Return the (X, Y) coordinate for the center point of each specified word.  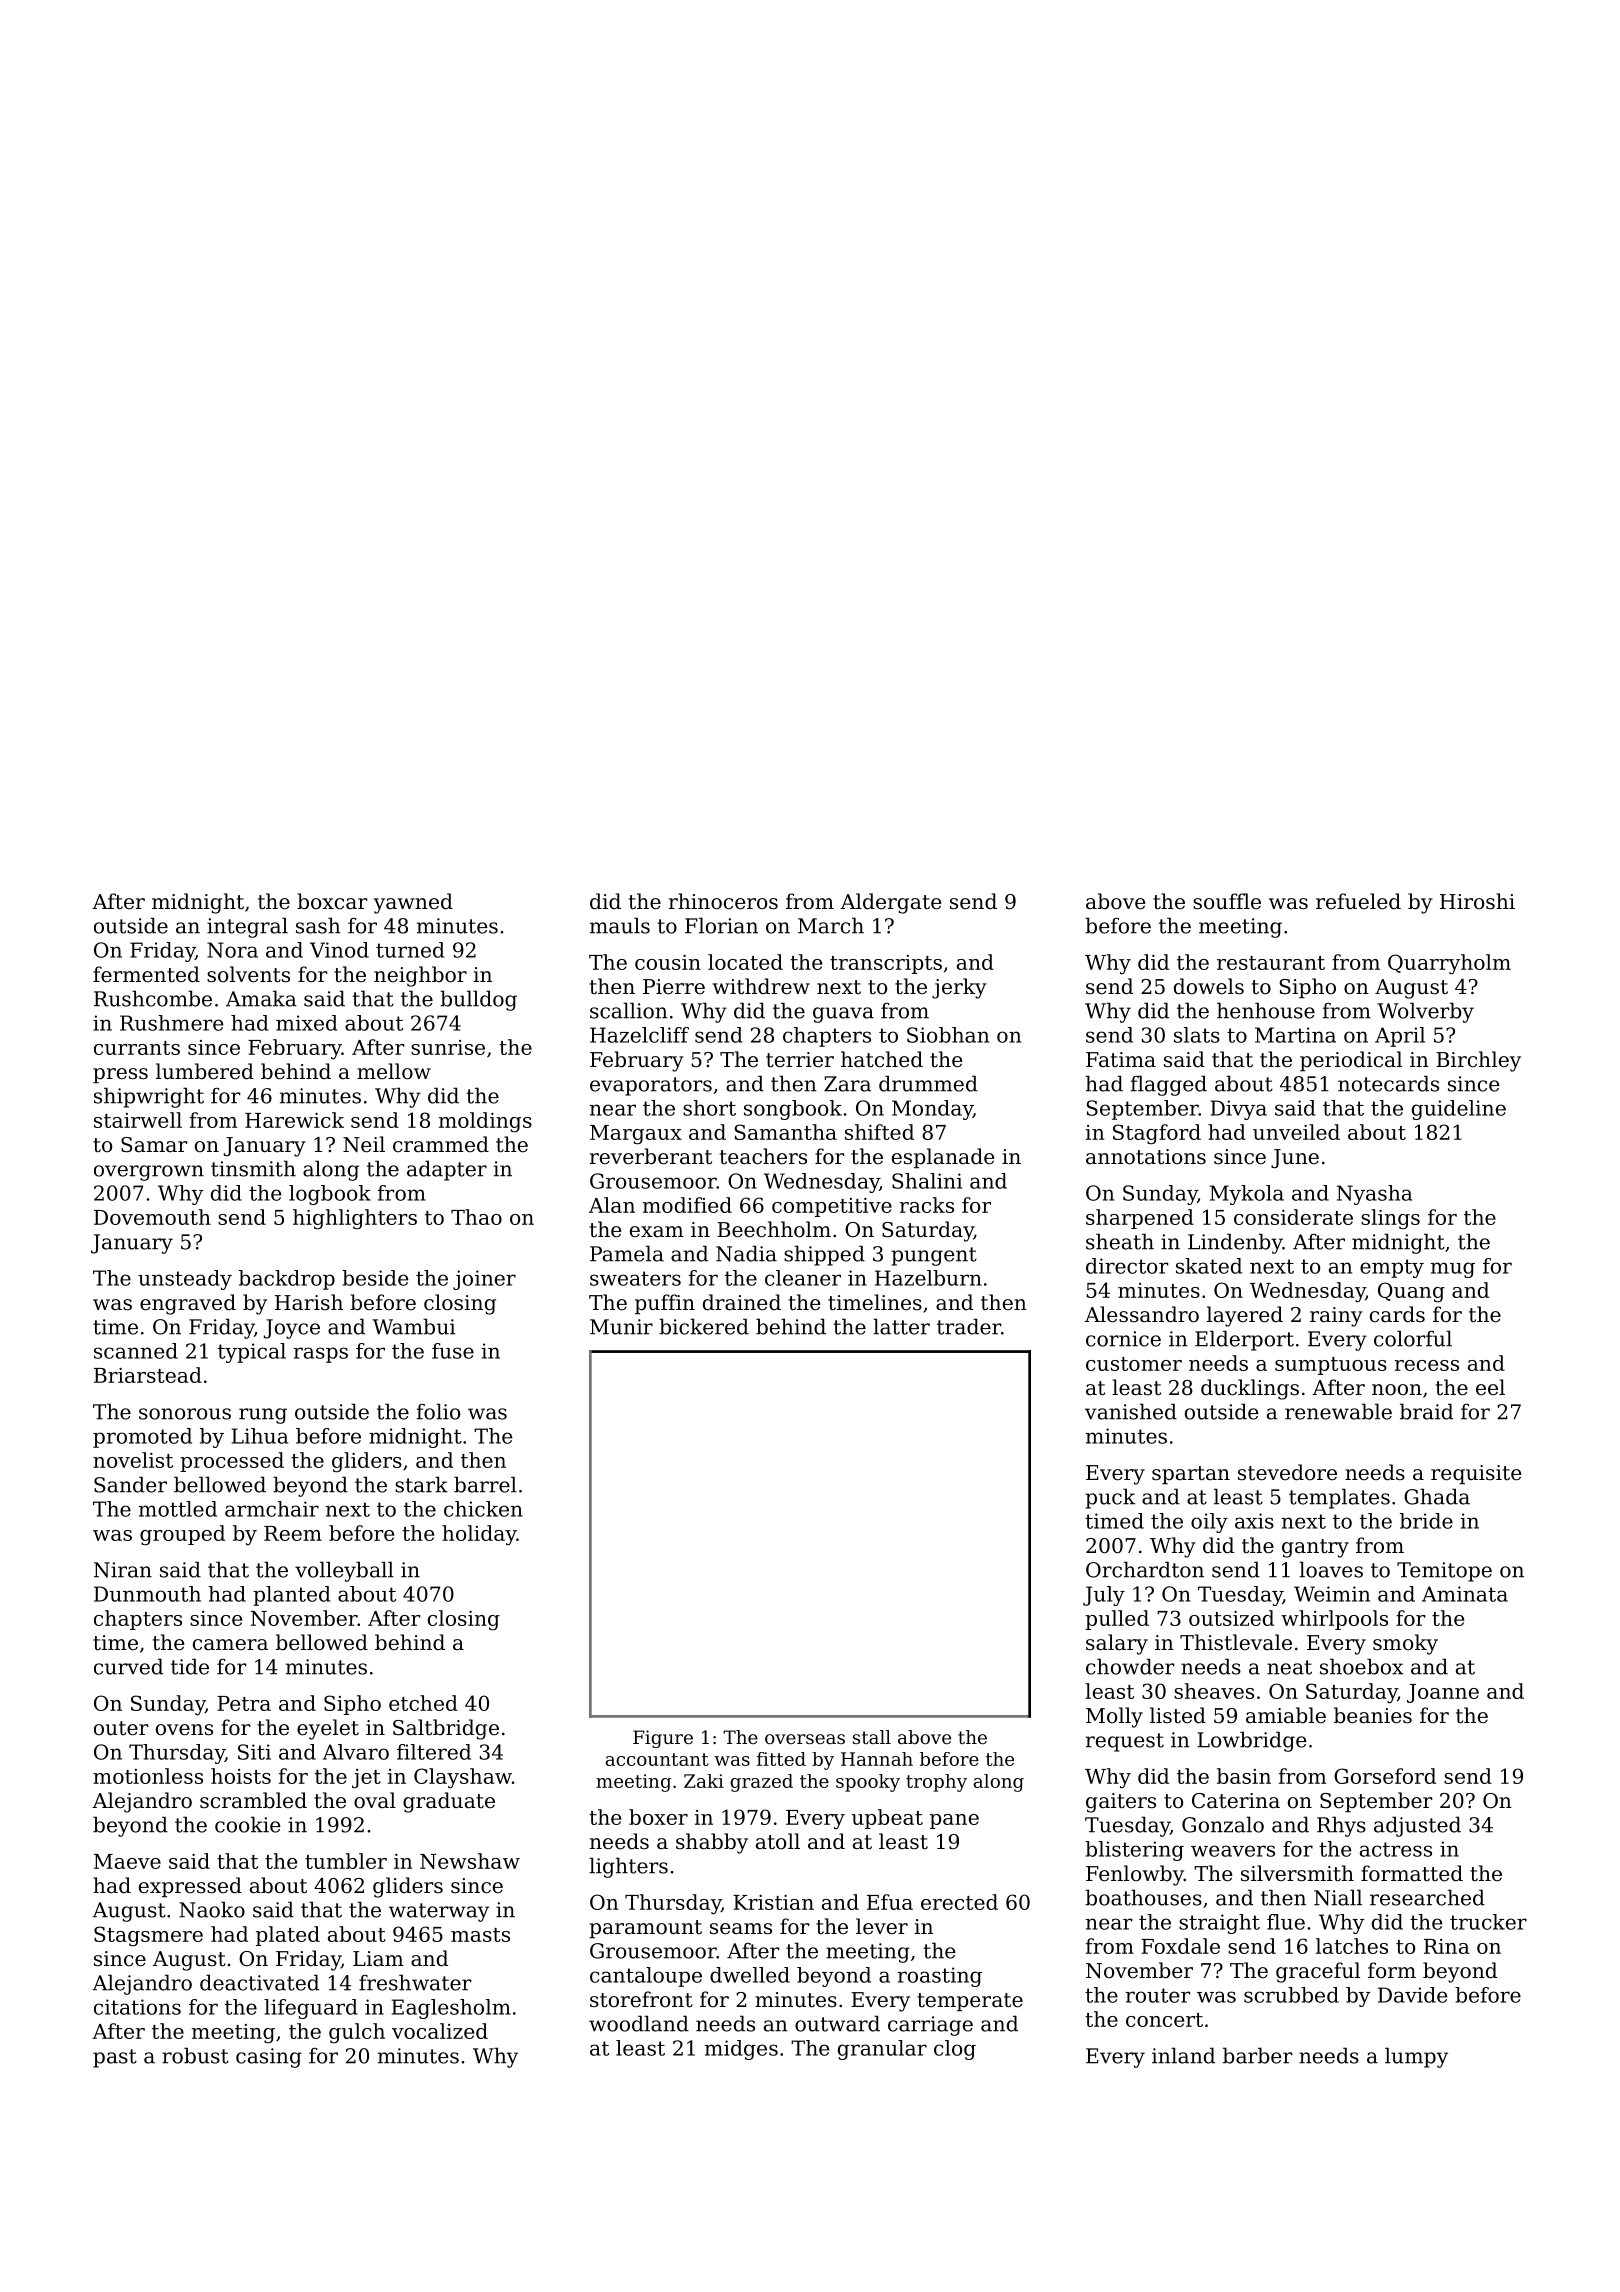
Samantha (785, 1132)
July (1104, 1596)
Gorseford (1385, 1776)
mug (1452, 1270)
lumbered (205, 1071)
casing (269, 2058)
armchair (272, 1509)
